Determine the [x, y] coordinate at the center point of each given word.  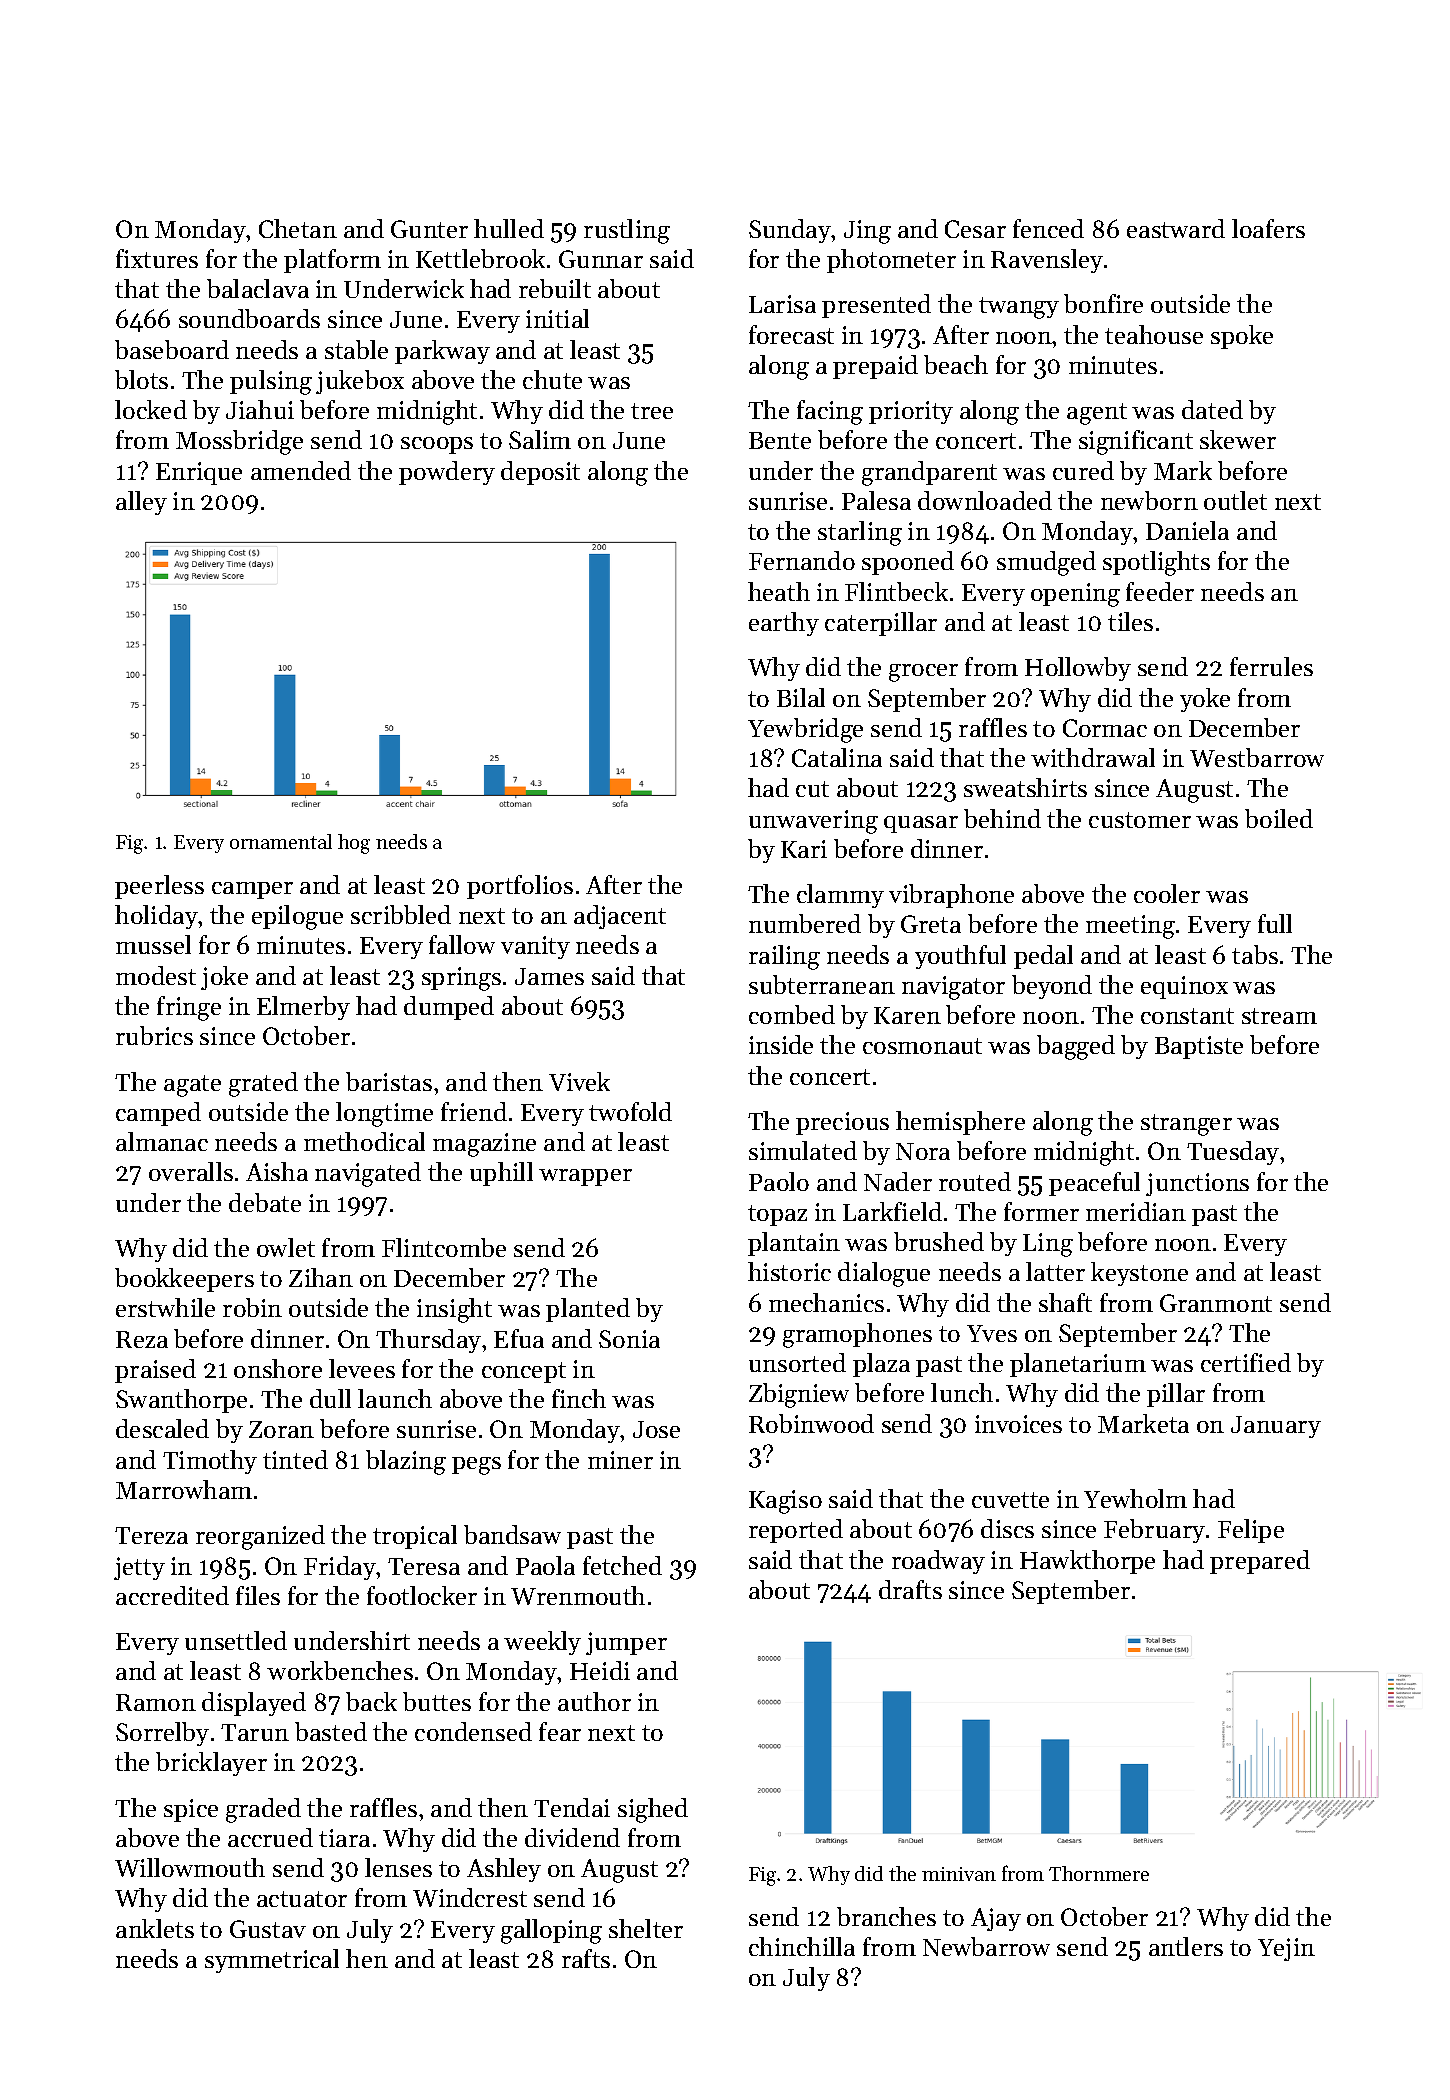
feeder [1160, 591]
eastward [1176, 228]
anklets [155, 1928]
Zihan [321, 1277]
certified [1246, 1362]
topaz [777, 1215]
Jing [867, 232]
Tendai [572, 1807]
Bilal [801, 697]
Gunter [429, 229]
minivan [959, 1874]
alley [141, 503]
